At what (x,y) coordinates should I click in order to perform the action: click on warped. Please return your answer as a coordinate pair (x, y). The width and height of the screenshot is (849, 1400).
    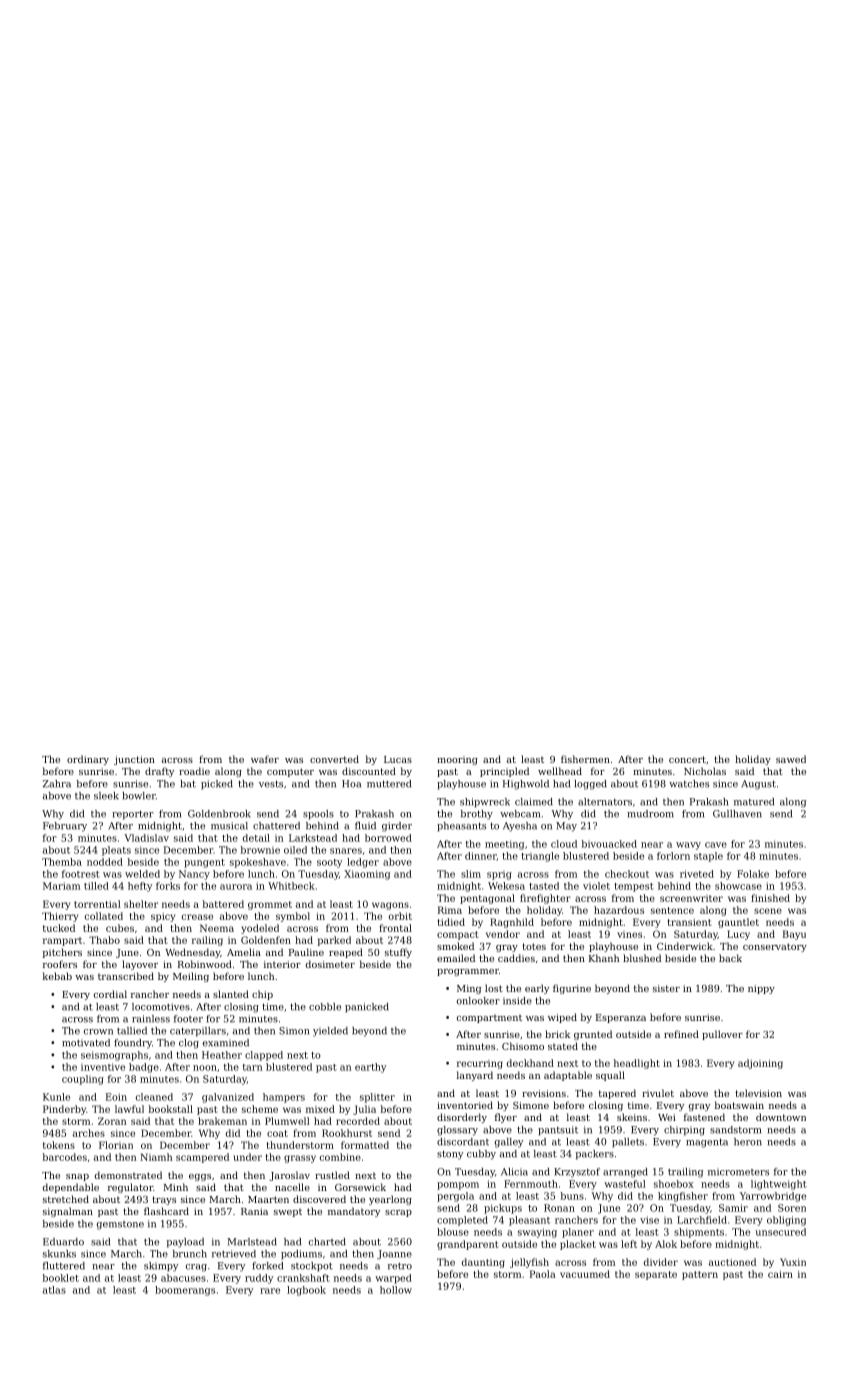
    Looking at the image, I should click on (393, 1279).
